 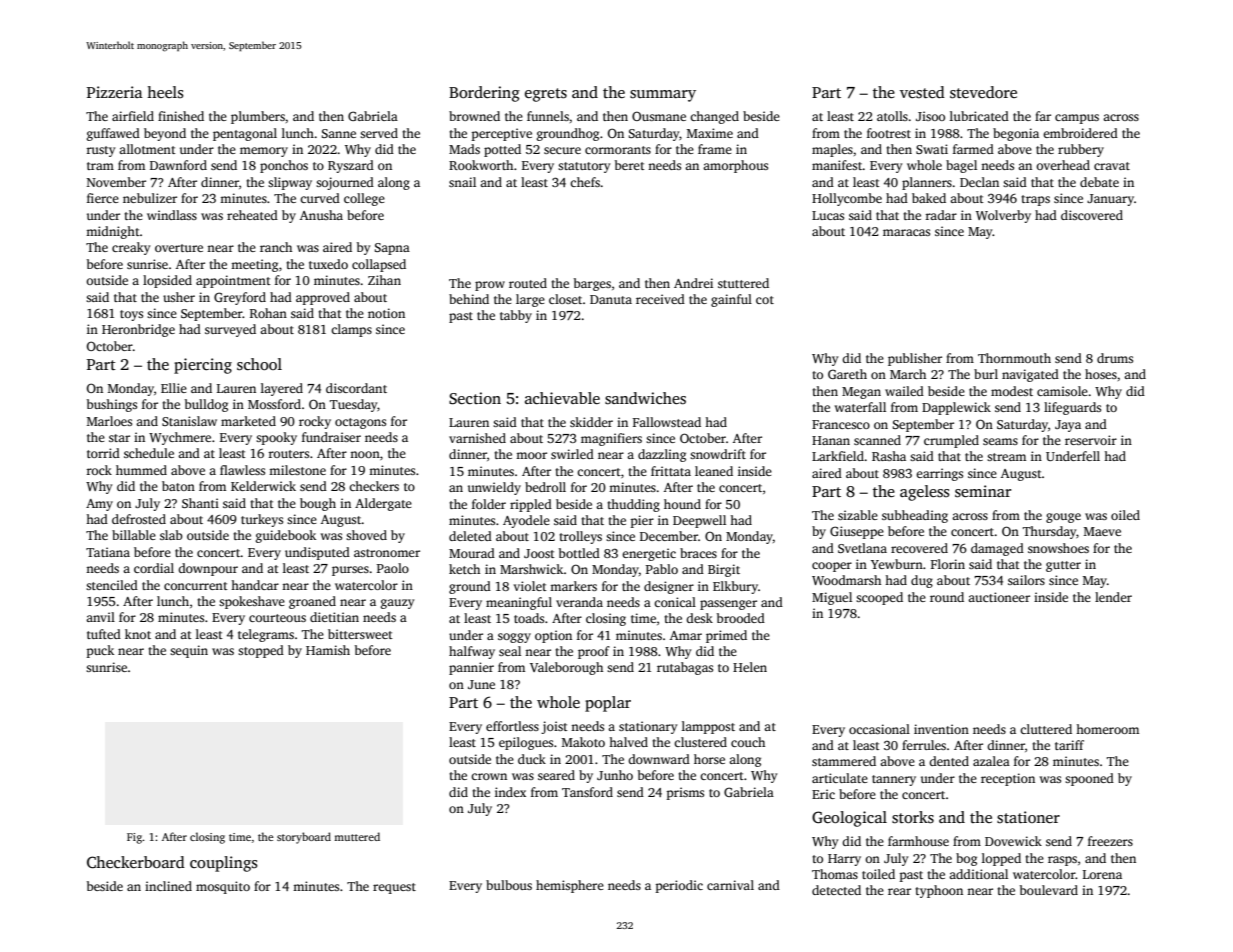 I want to click on windlass, so click(x=172, y=215).
